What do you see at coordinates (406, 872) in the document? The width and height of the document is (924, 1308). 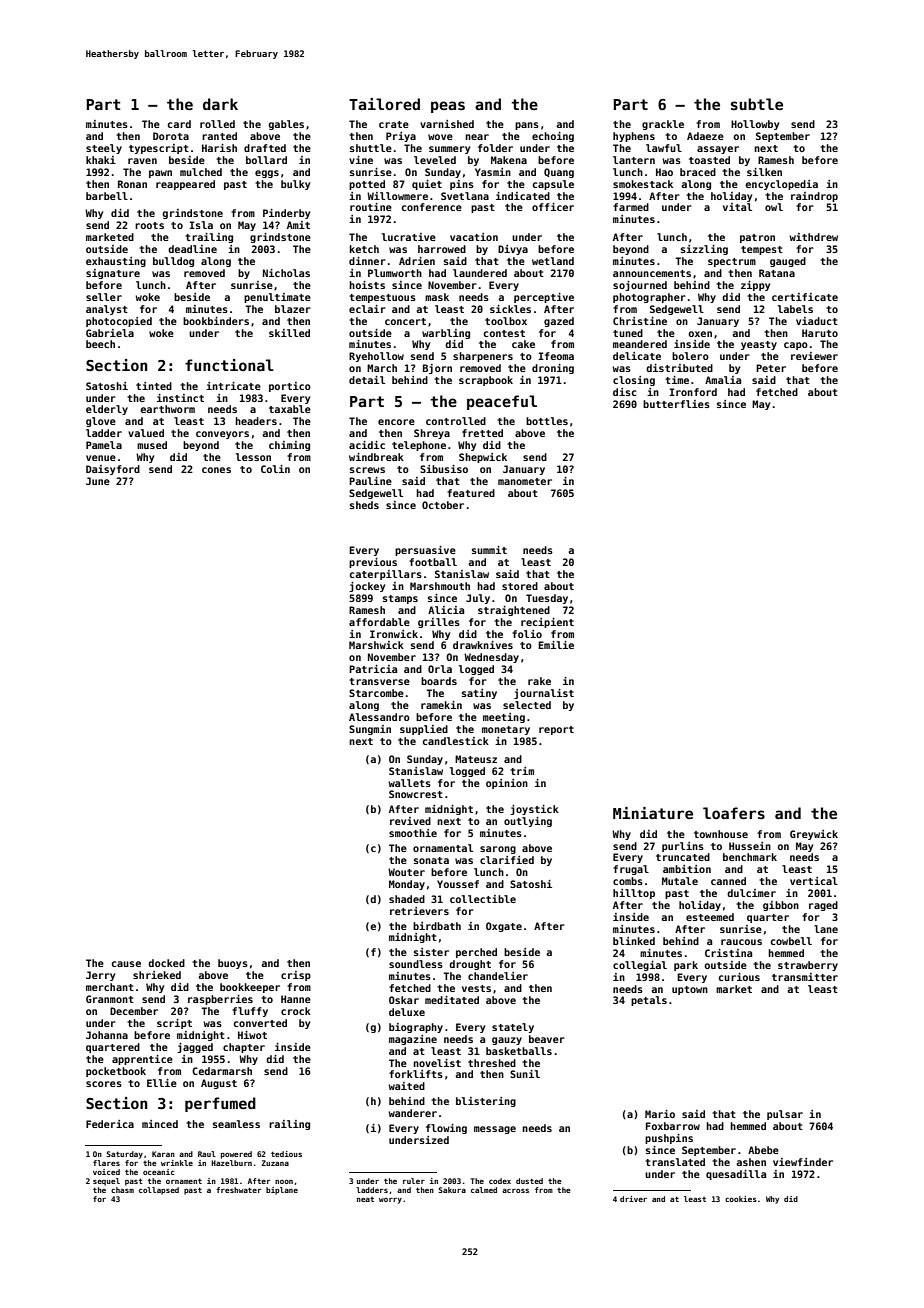 I see `Wouter` at bounding box center [406, 872].
